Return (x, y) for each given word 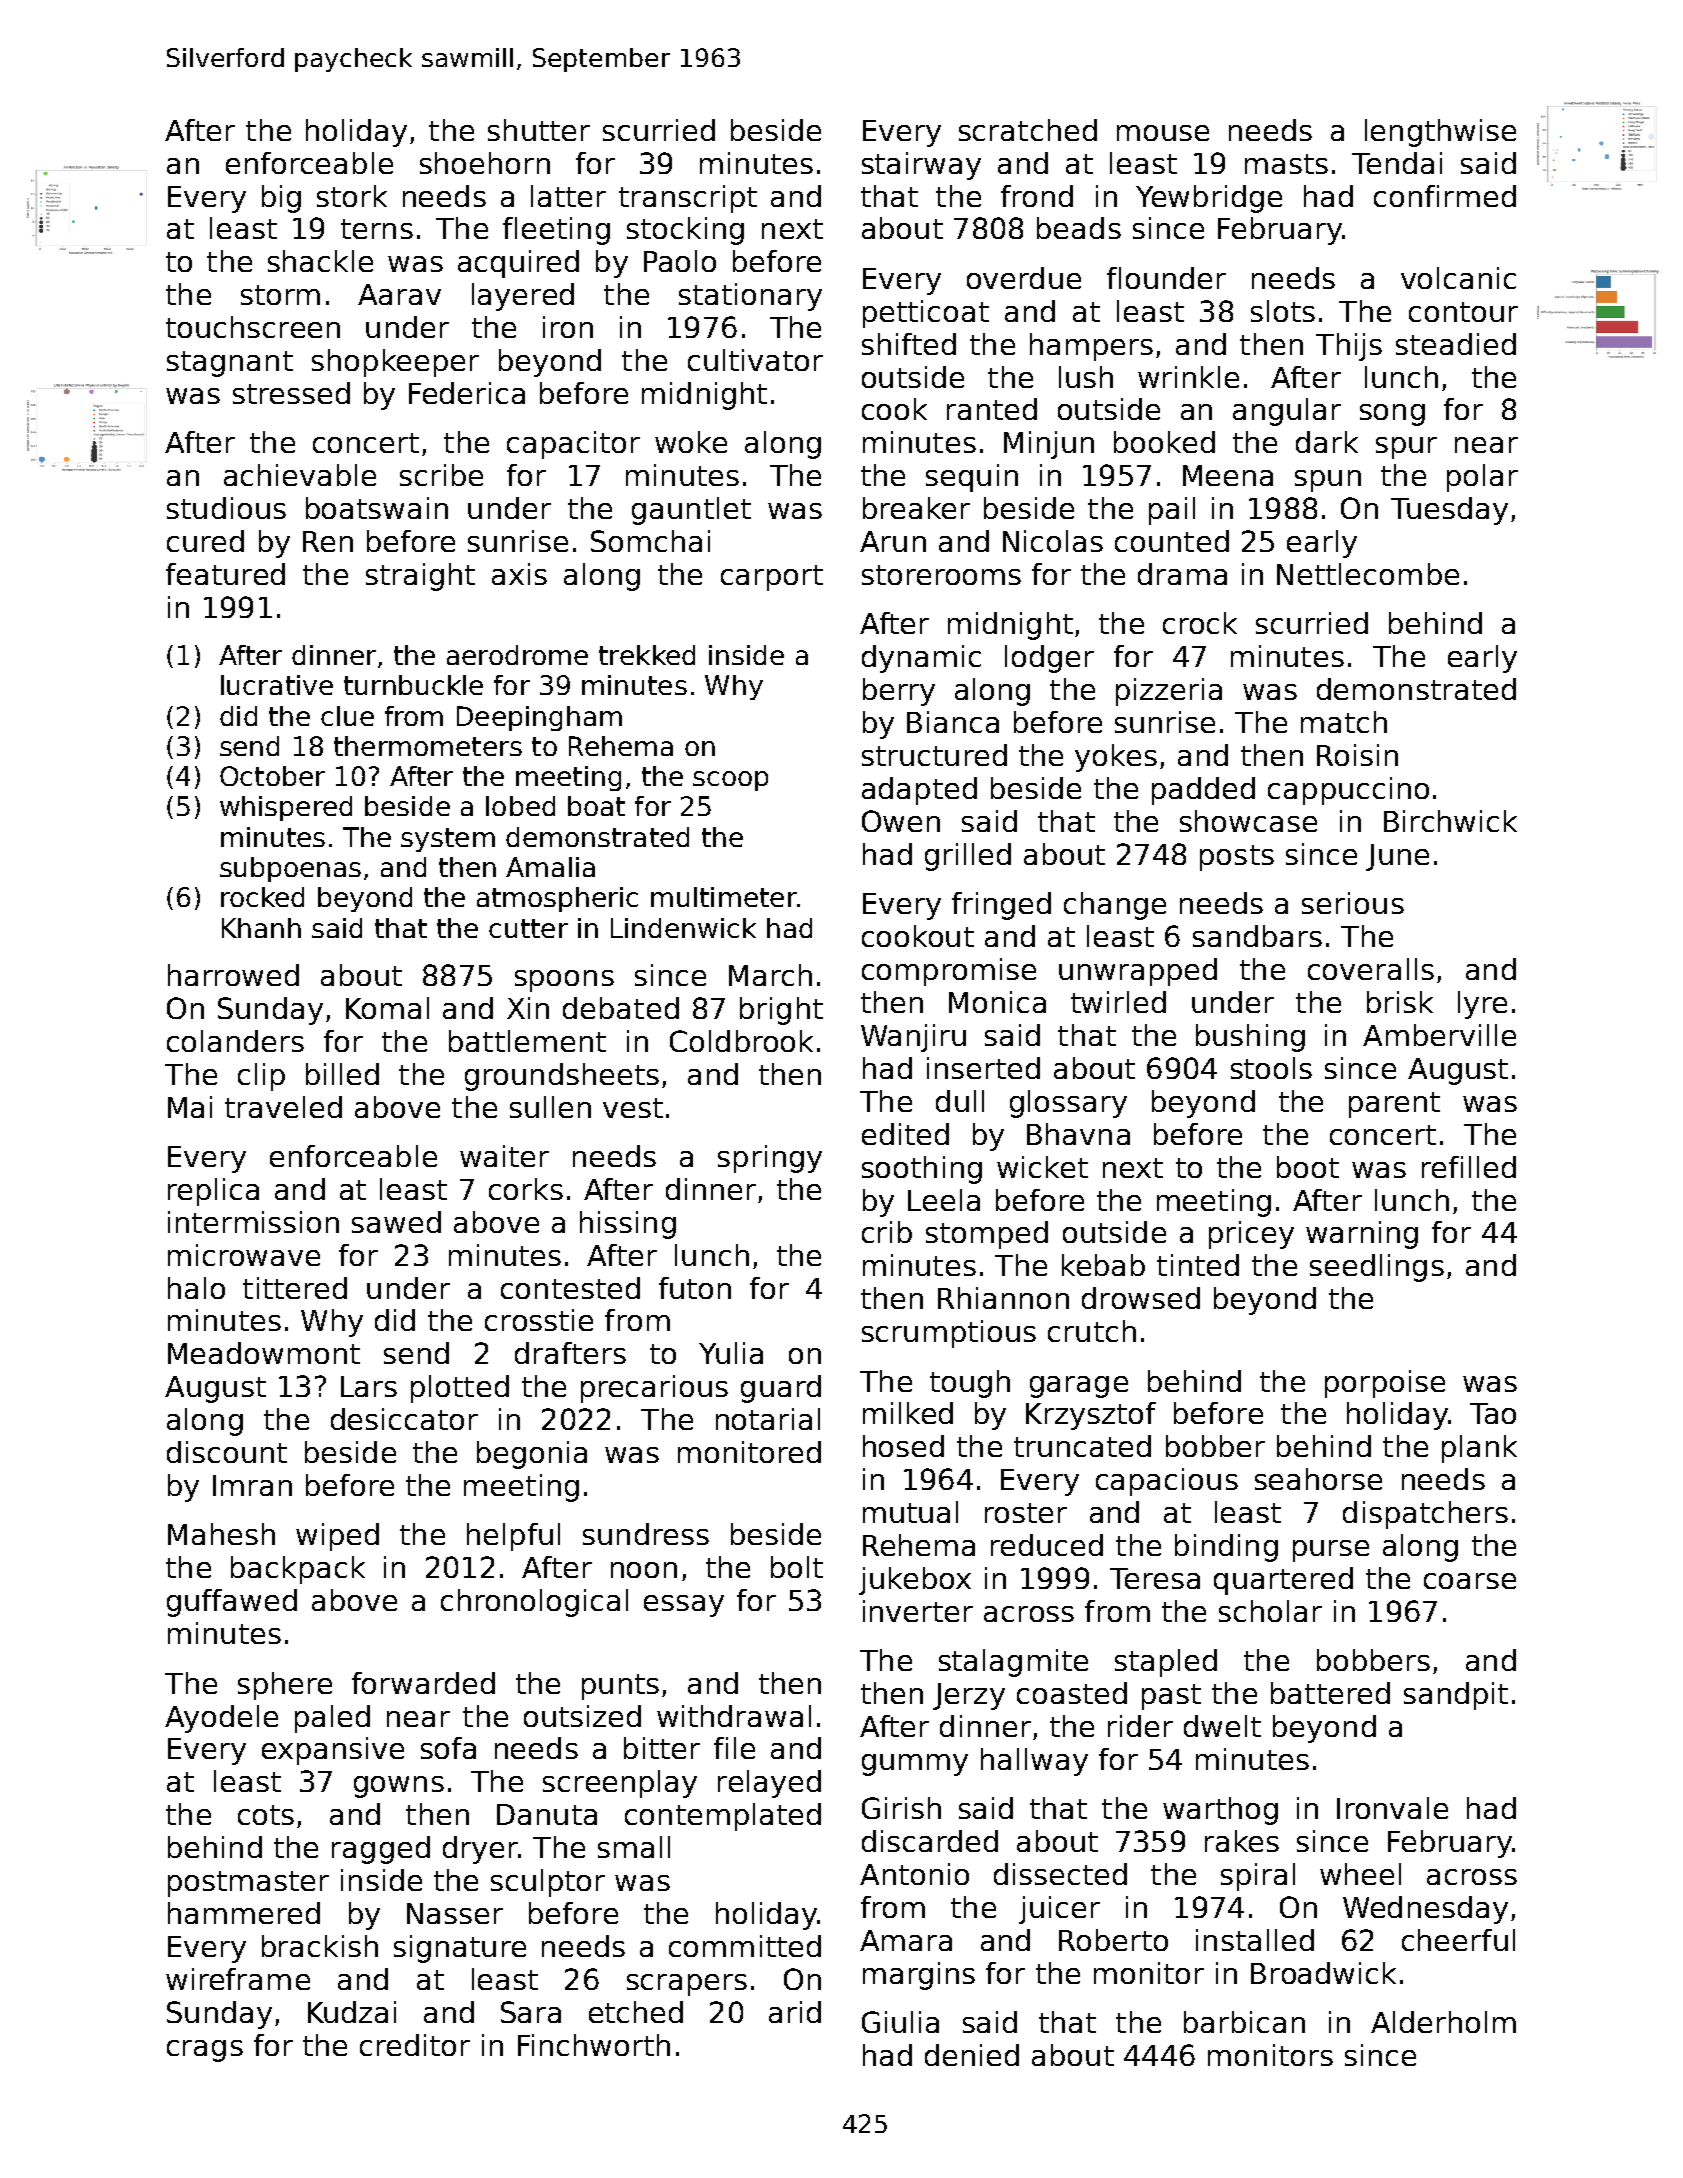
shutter (539, 130)
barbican (1244, 2022)
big (281, 199)
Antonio (914, 1874)
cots (266, 1815)
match (1344, 722)
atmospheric (557, 899)
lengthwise (1440, 133)
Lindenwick (683, 928)
